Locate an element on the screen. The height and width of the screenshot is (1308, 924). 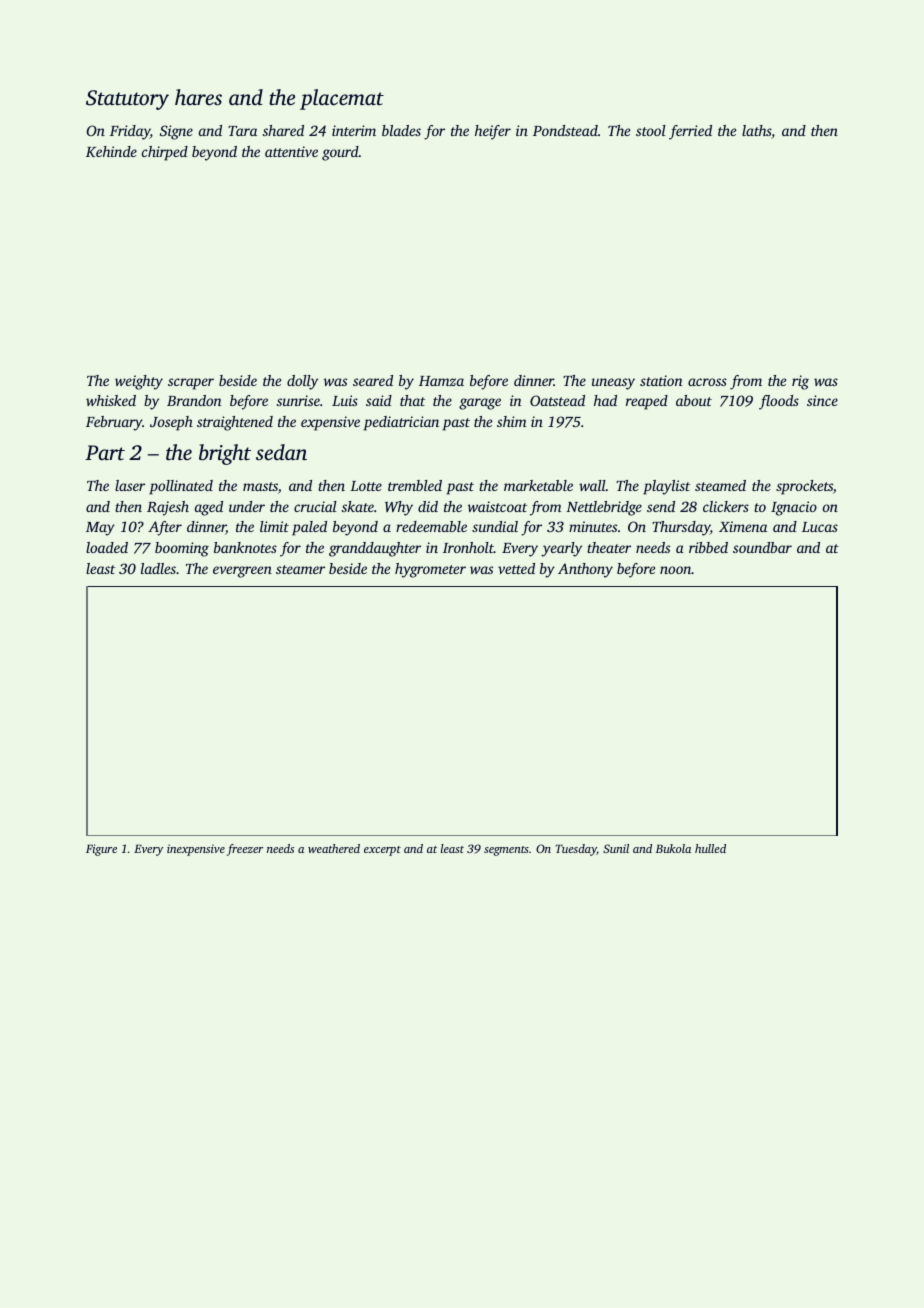
blades is located at coordinates (401, 130).
